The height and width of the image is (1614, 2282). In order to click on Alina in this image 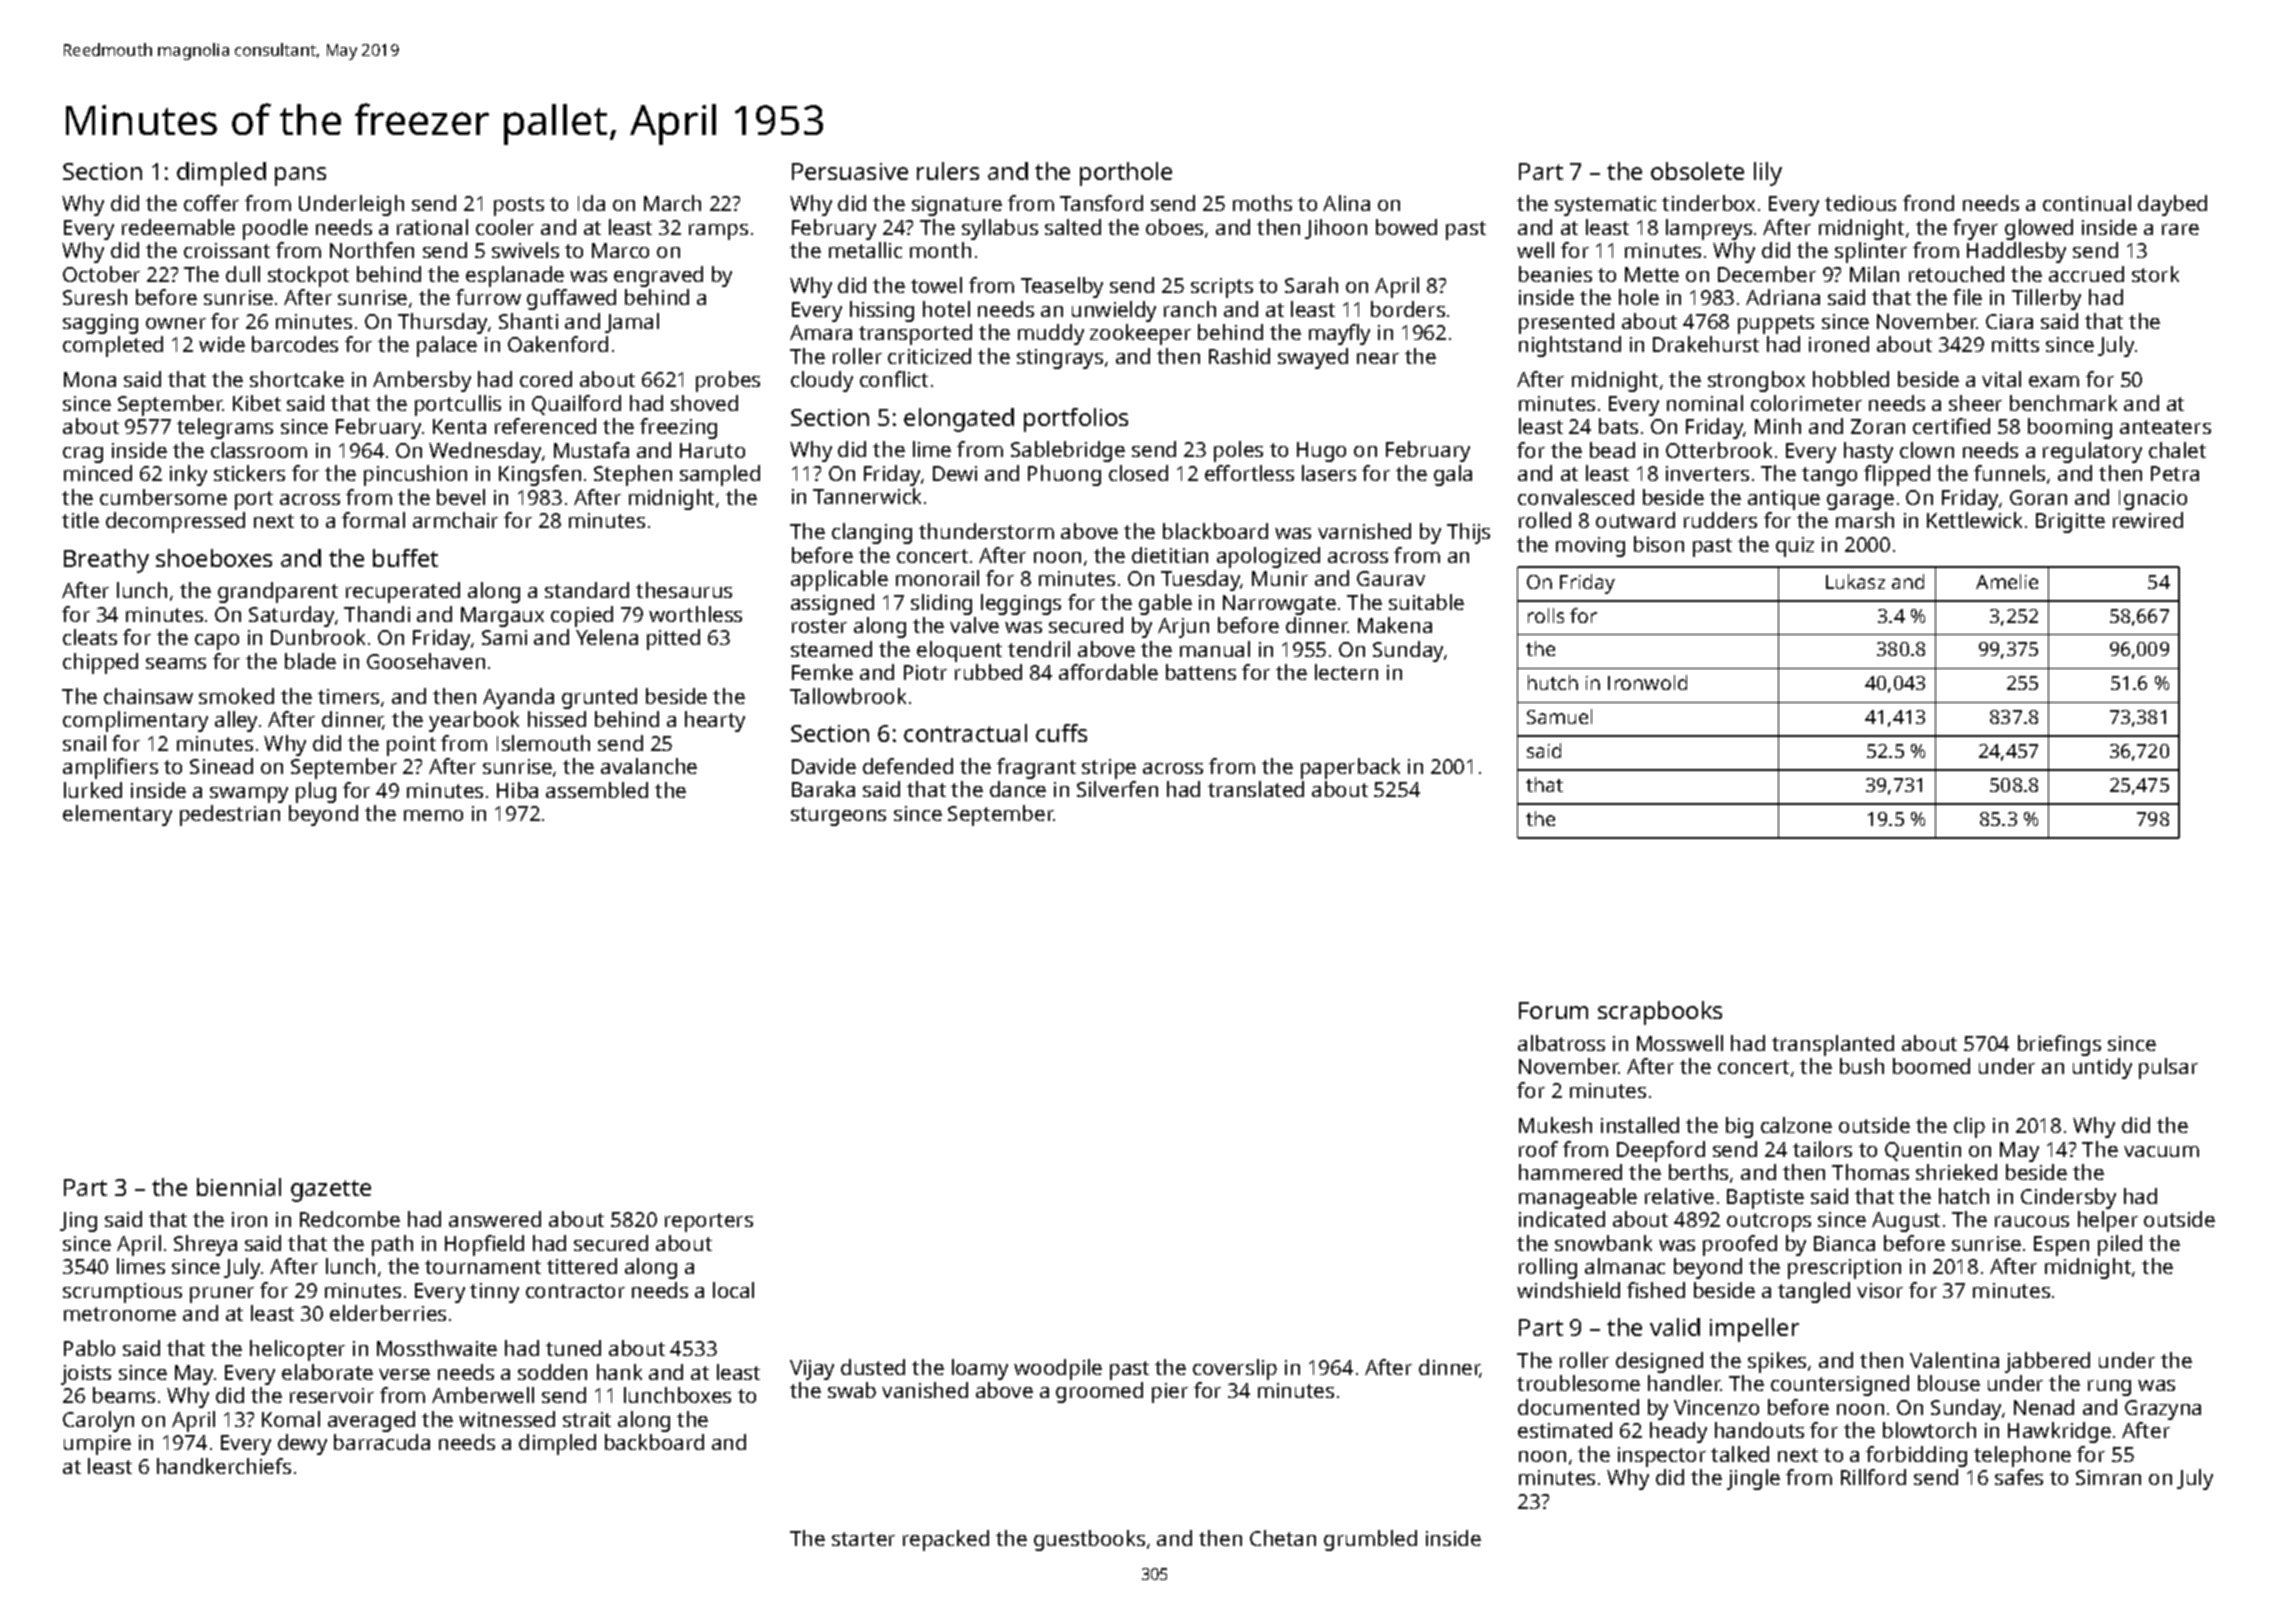, I will do `click(1346, 203)`.
